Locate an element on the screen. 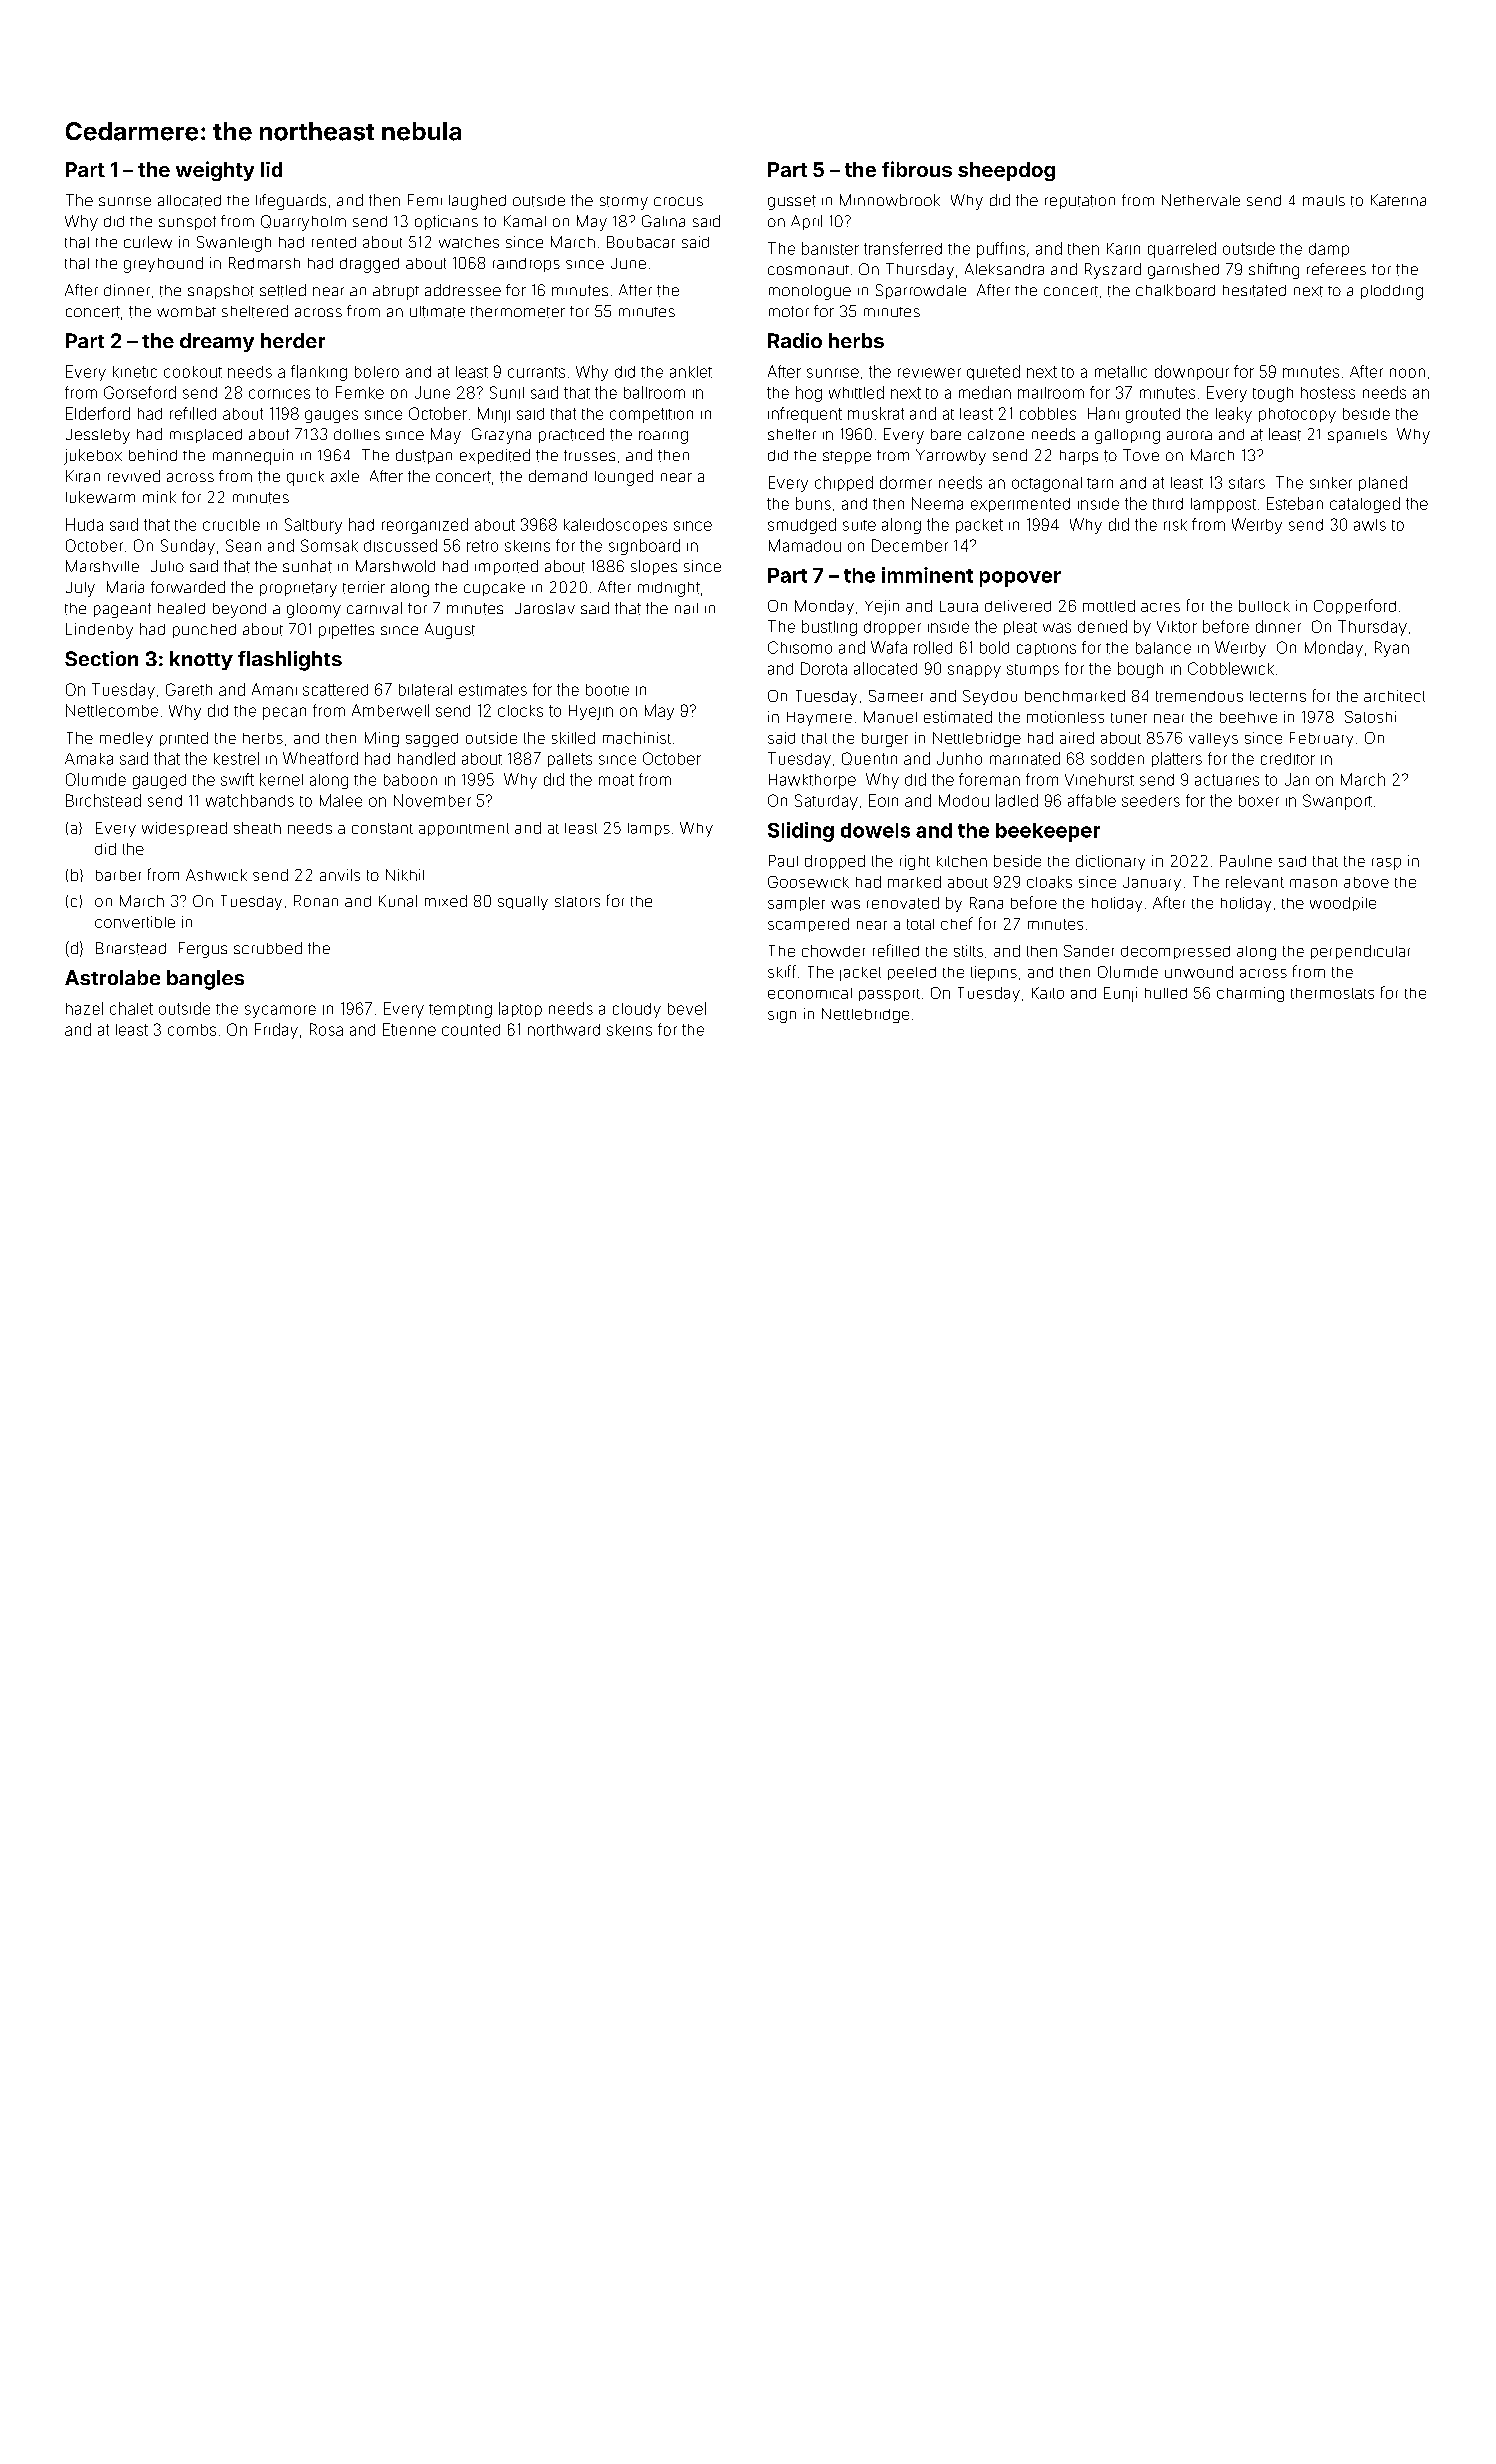 This screenshot has width=1496, height=2464. grouted is located at coordinates (1153, 415).
